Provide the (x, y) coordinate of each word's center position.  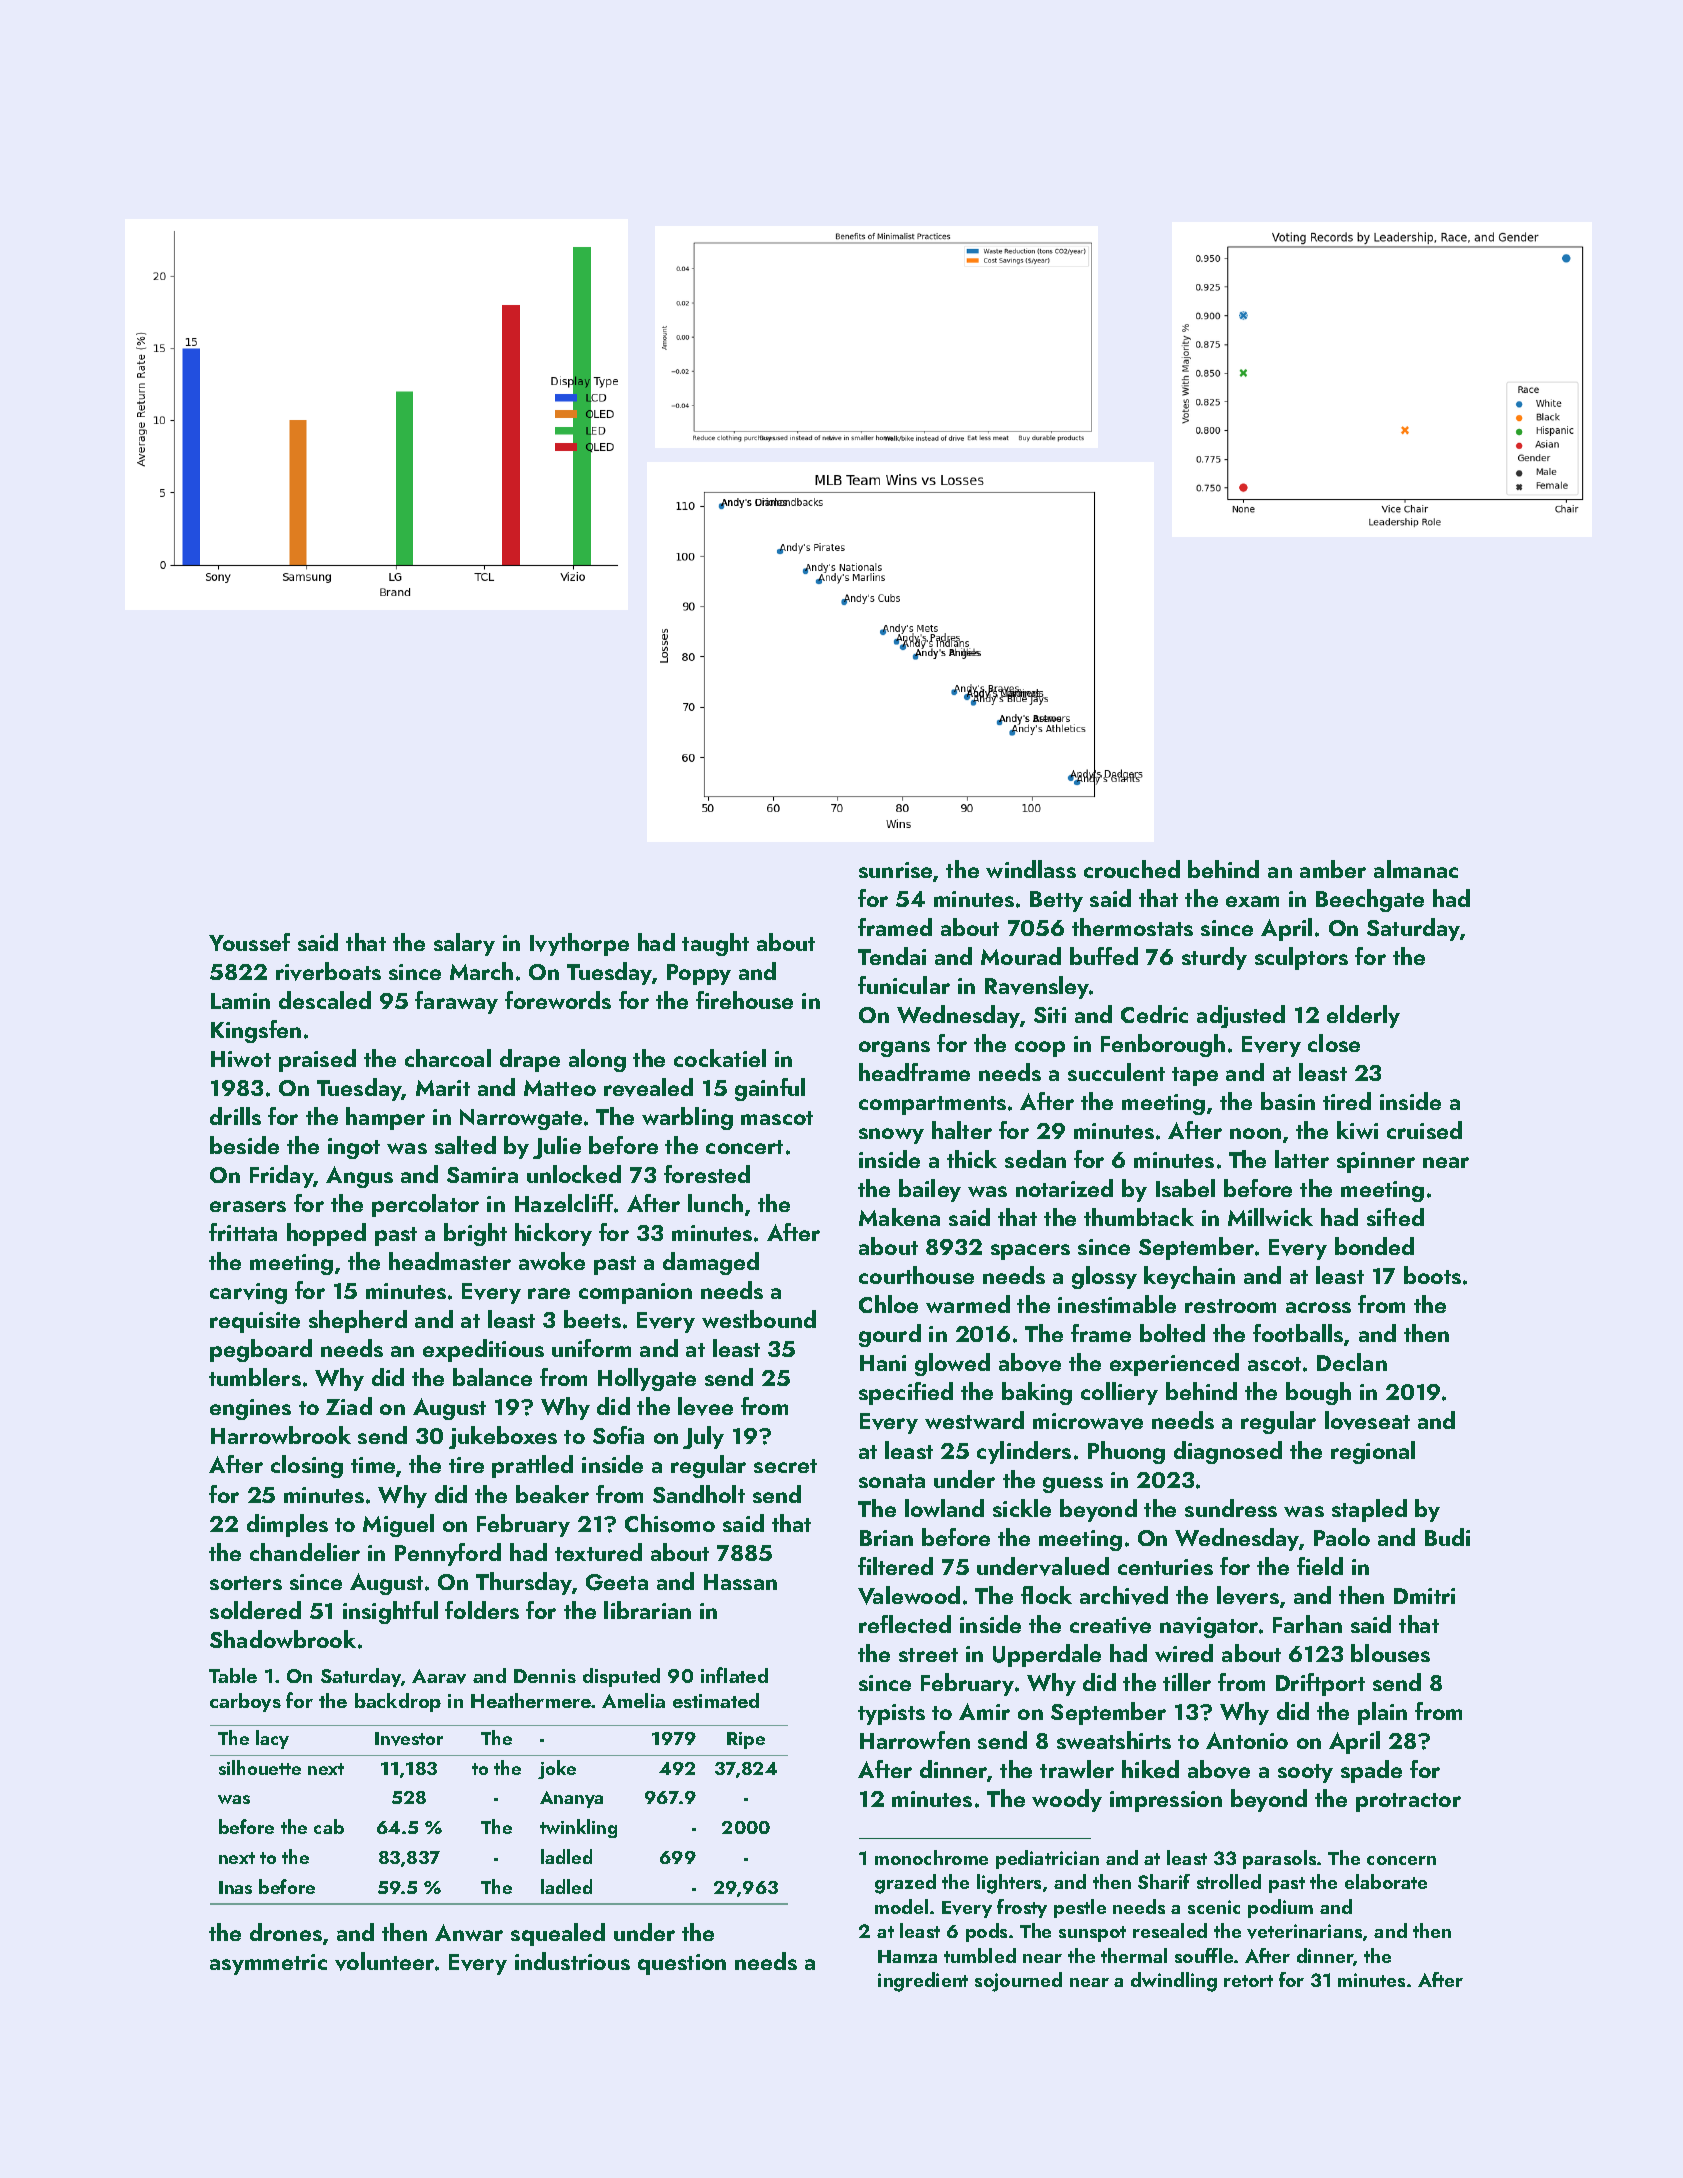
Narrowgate (521, 1119)
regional (1373, 1452)
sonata (892, 1481)
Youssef (249, 942)
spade (1371, 1771)
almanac (1416, 869)
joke (557, 1769)
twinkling (578, 1828)
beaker (552, 1494)
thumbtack (1139, 1217)
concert (744, 1147)
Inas (235, 1887)
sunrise (895, 870)
